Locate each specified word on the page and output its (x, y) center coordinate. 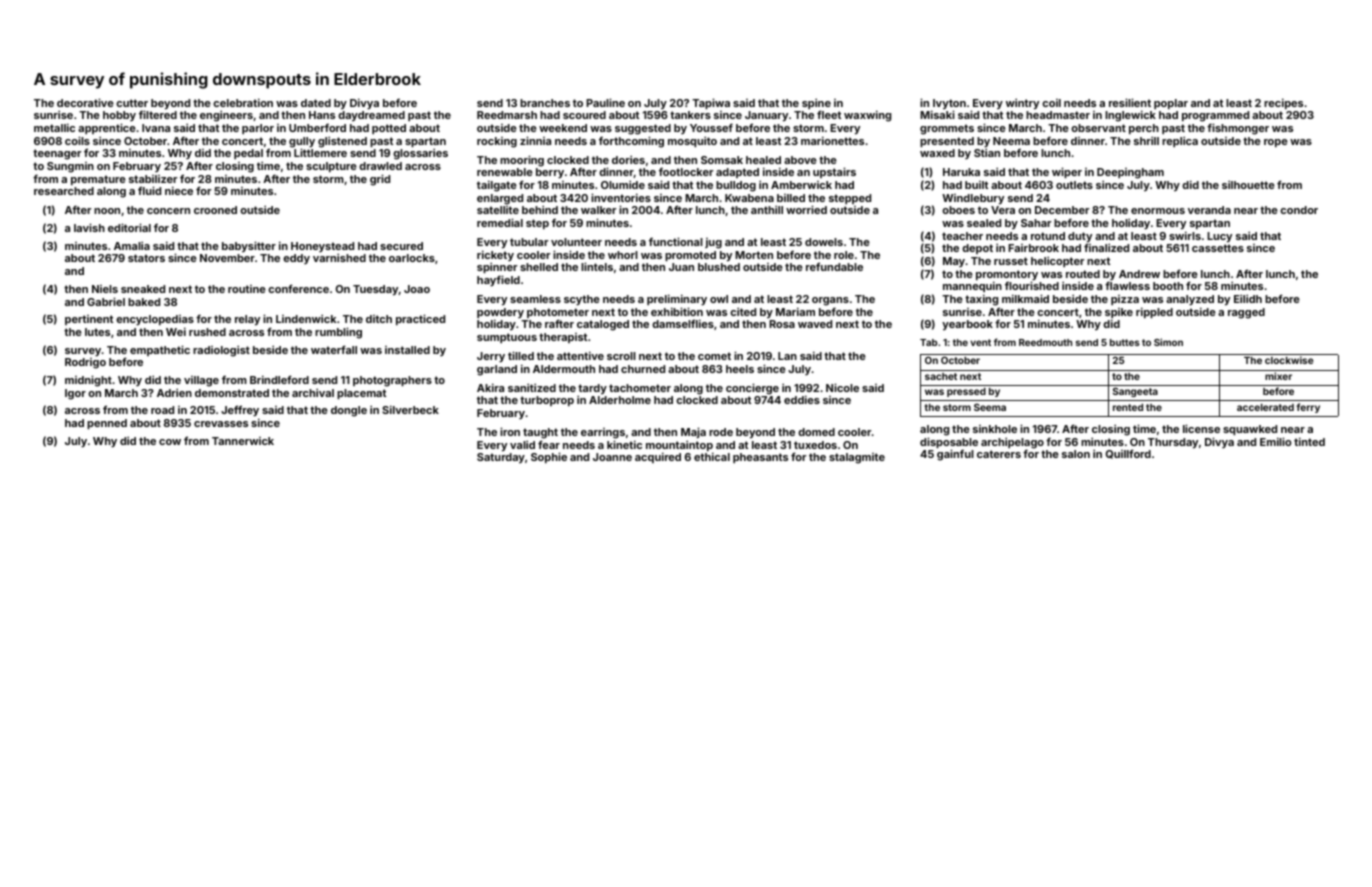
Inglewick (1130, 116)
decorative (85, 102)
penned (107, 424)
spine (816, 103)
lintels (597, 266)
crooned (215, 210)
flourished (1032, 285)
